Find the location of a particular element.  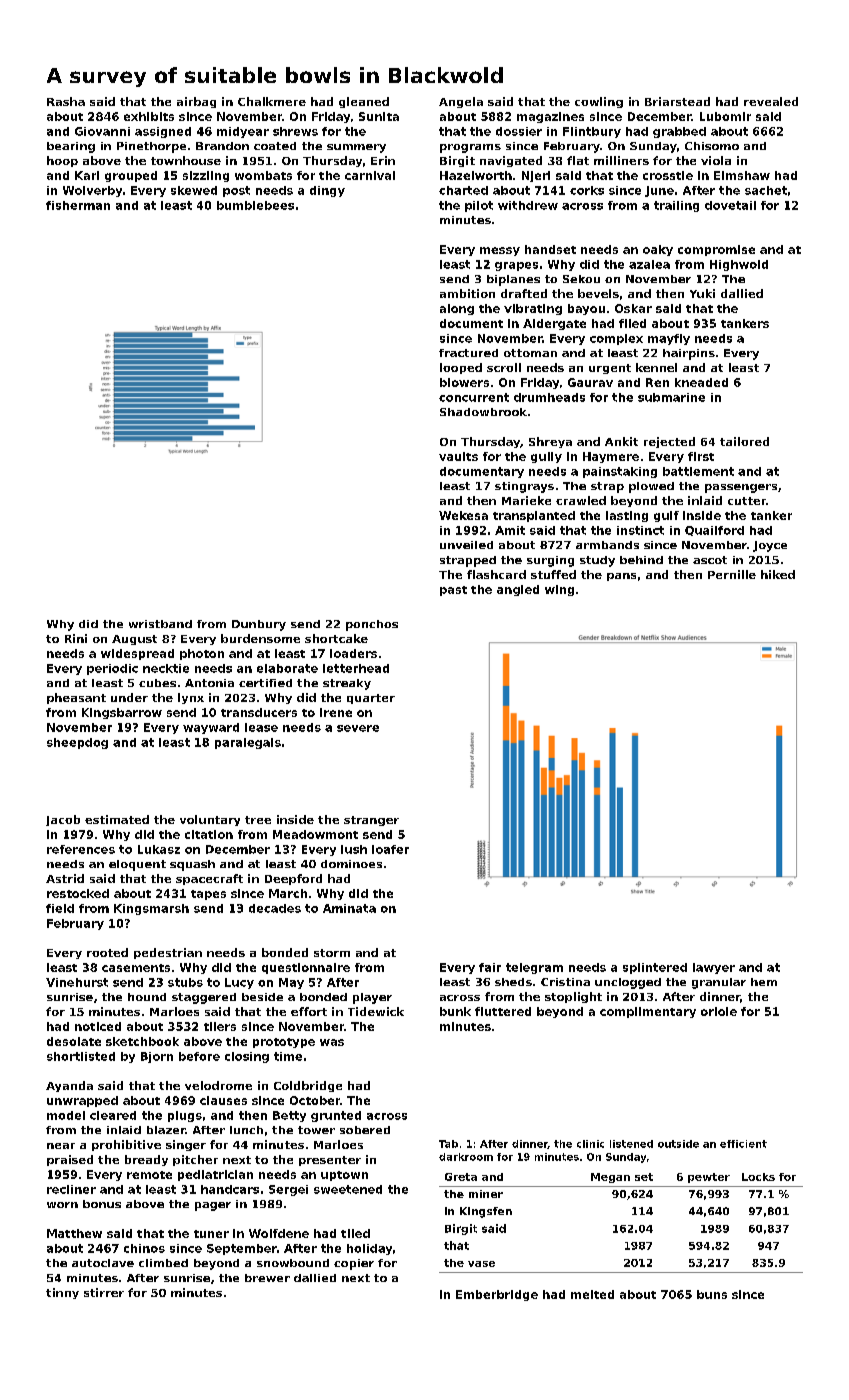

behind is located at coordinates (641, 560).
